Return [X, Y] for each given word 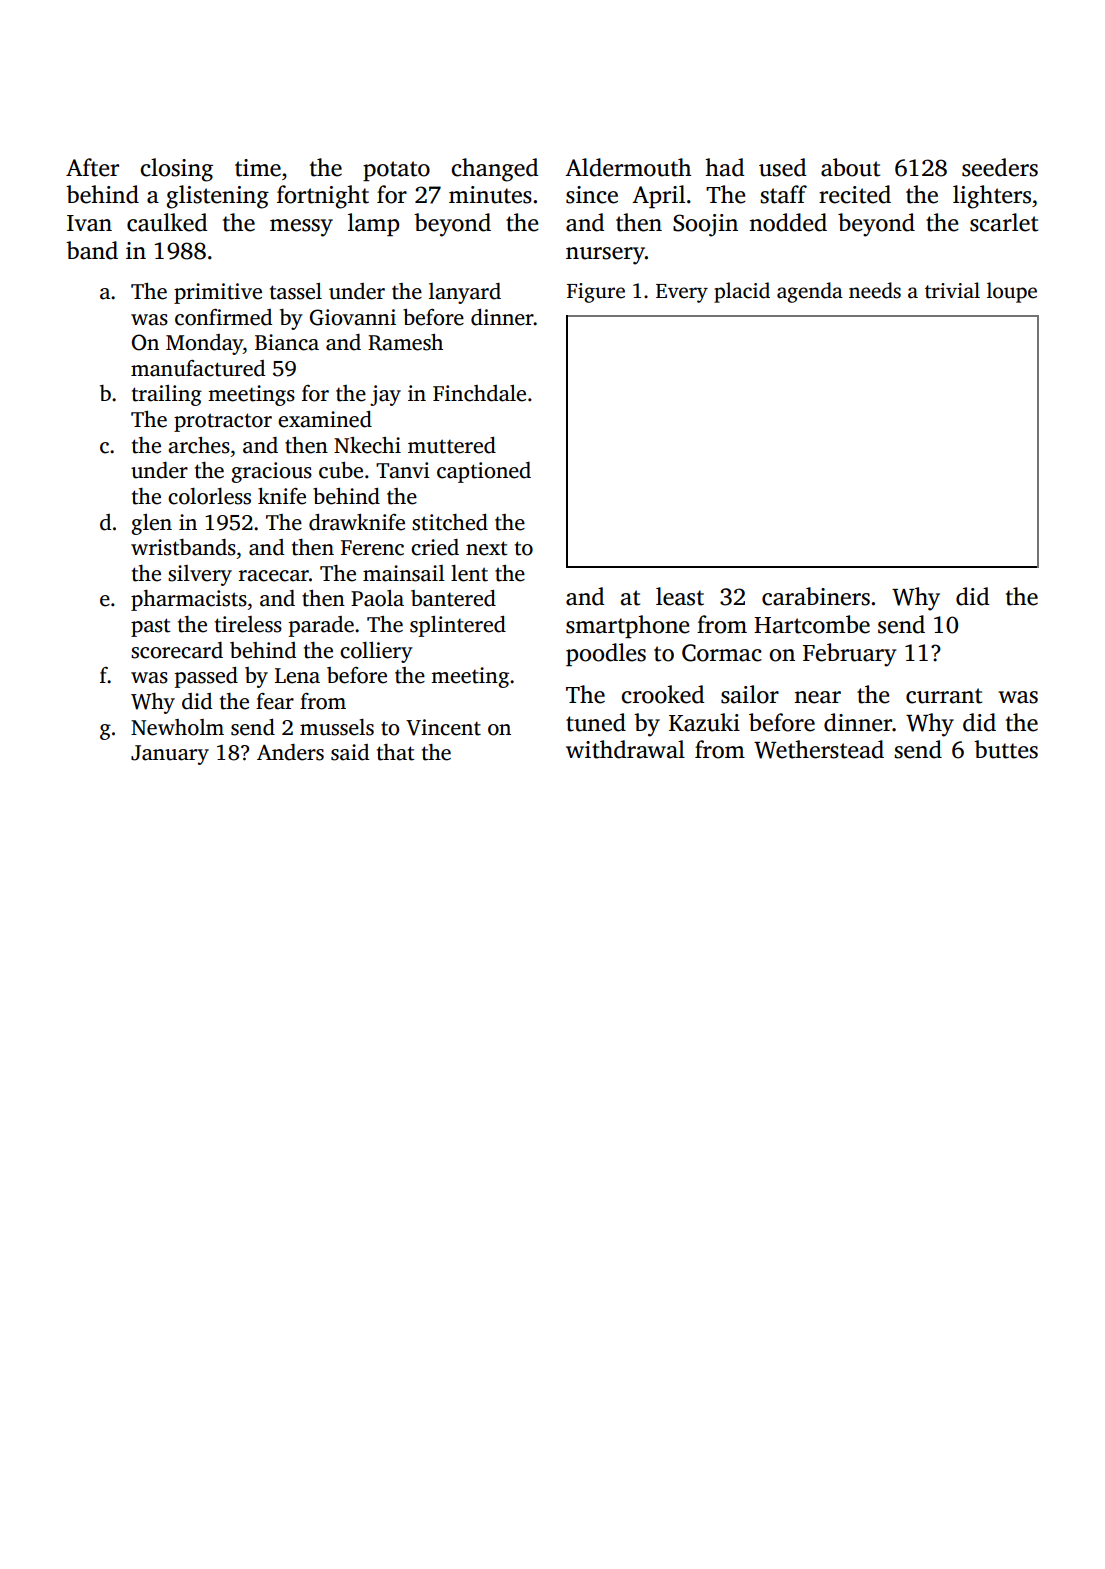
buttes [1006, 749]
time [258, 168]
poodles [606, 654]
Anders [290, 752]
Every [682, 293]
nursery [605, 256]
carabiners [816, 596]
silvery [200, 575]
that [395, 752]
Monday [204, 344]
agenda [810, 292]
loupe [1012, 292]
